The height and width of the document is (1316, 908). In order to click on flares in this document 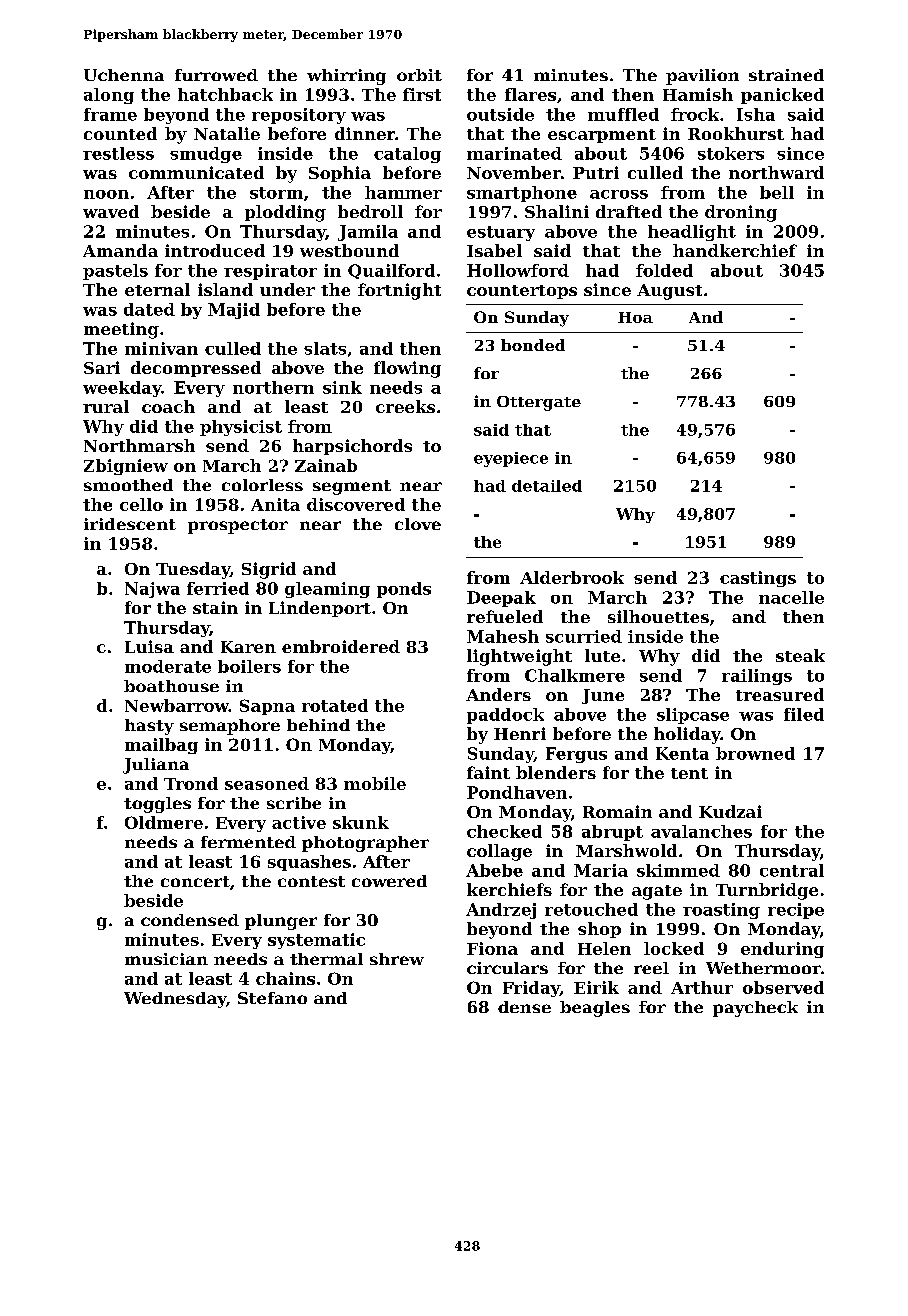, I will do `click(530, 94)`.
